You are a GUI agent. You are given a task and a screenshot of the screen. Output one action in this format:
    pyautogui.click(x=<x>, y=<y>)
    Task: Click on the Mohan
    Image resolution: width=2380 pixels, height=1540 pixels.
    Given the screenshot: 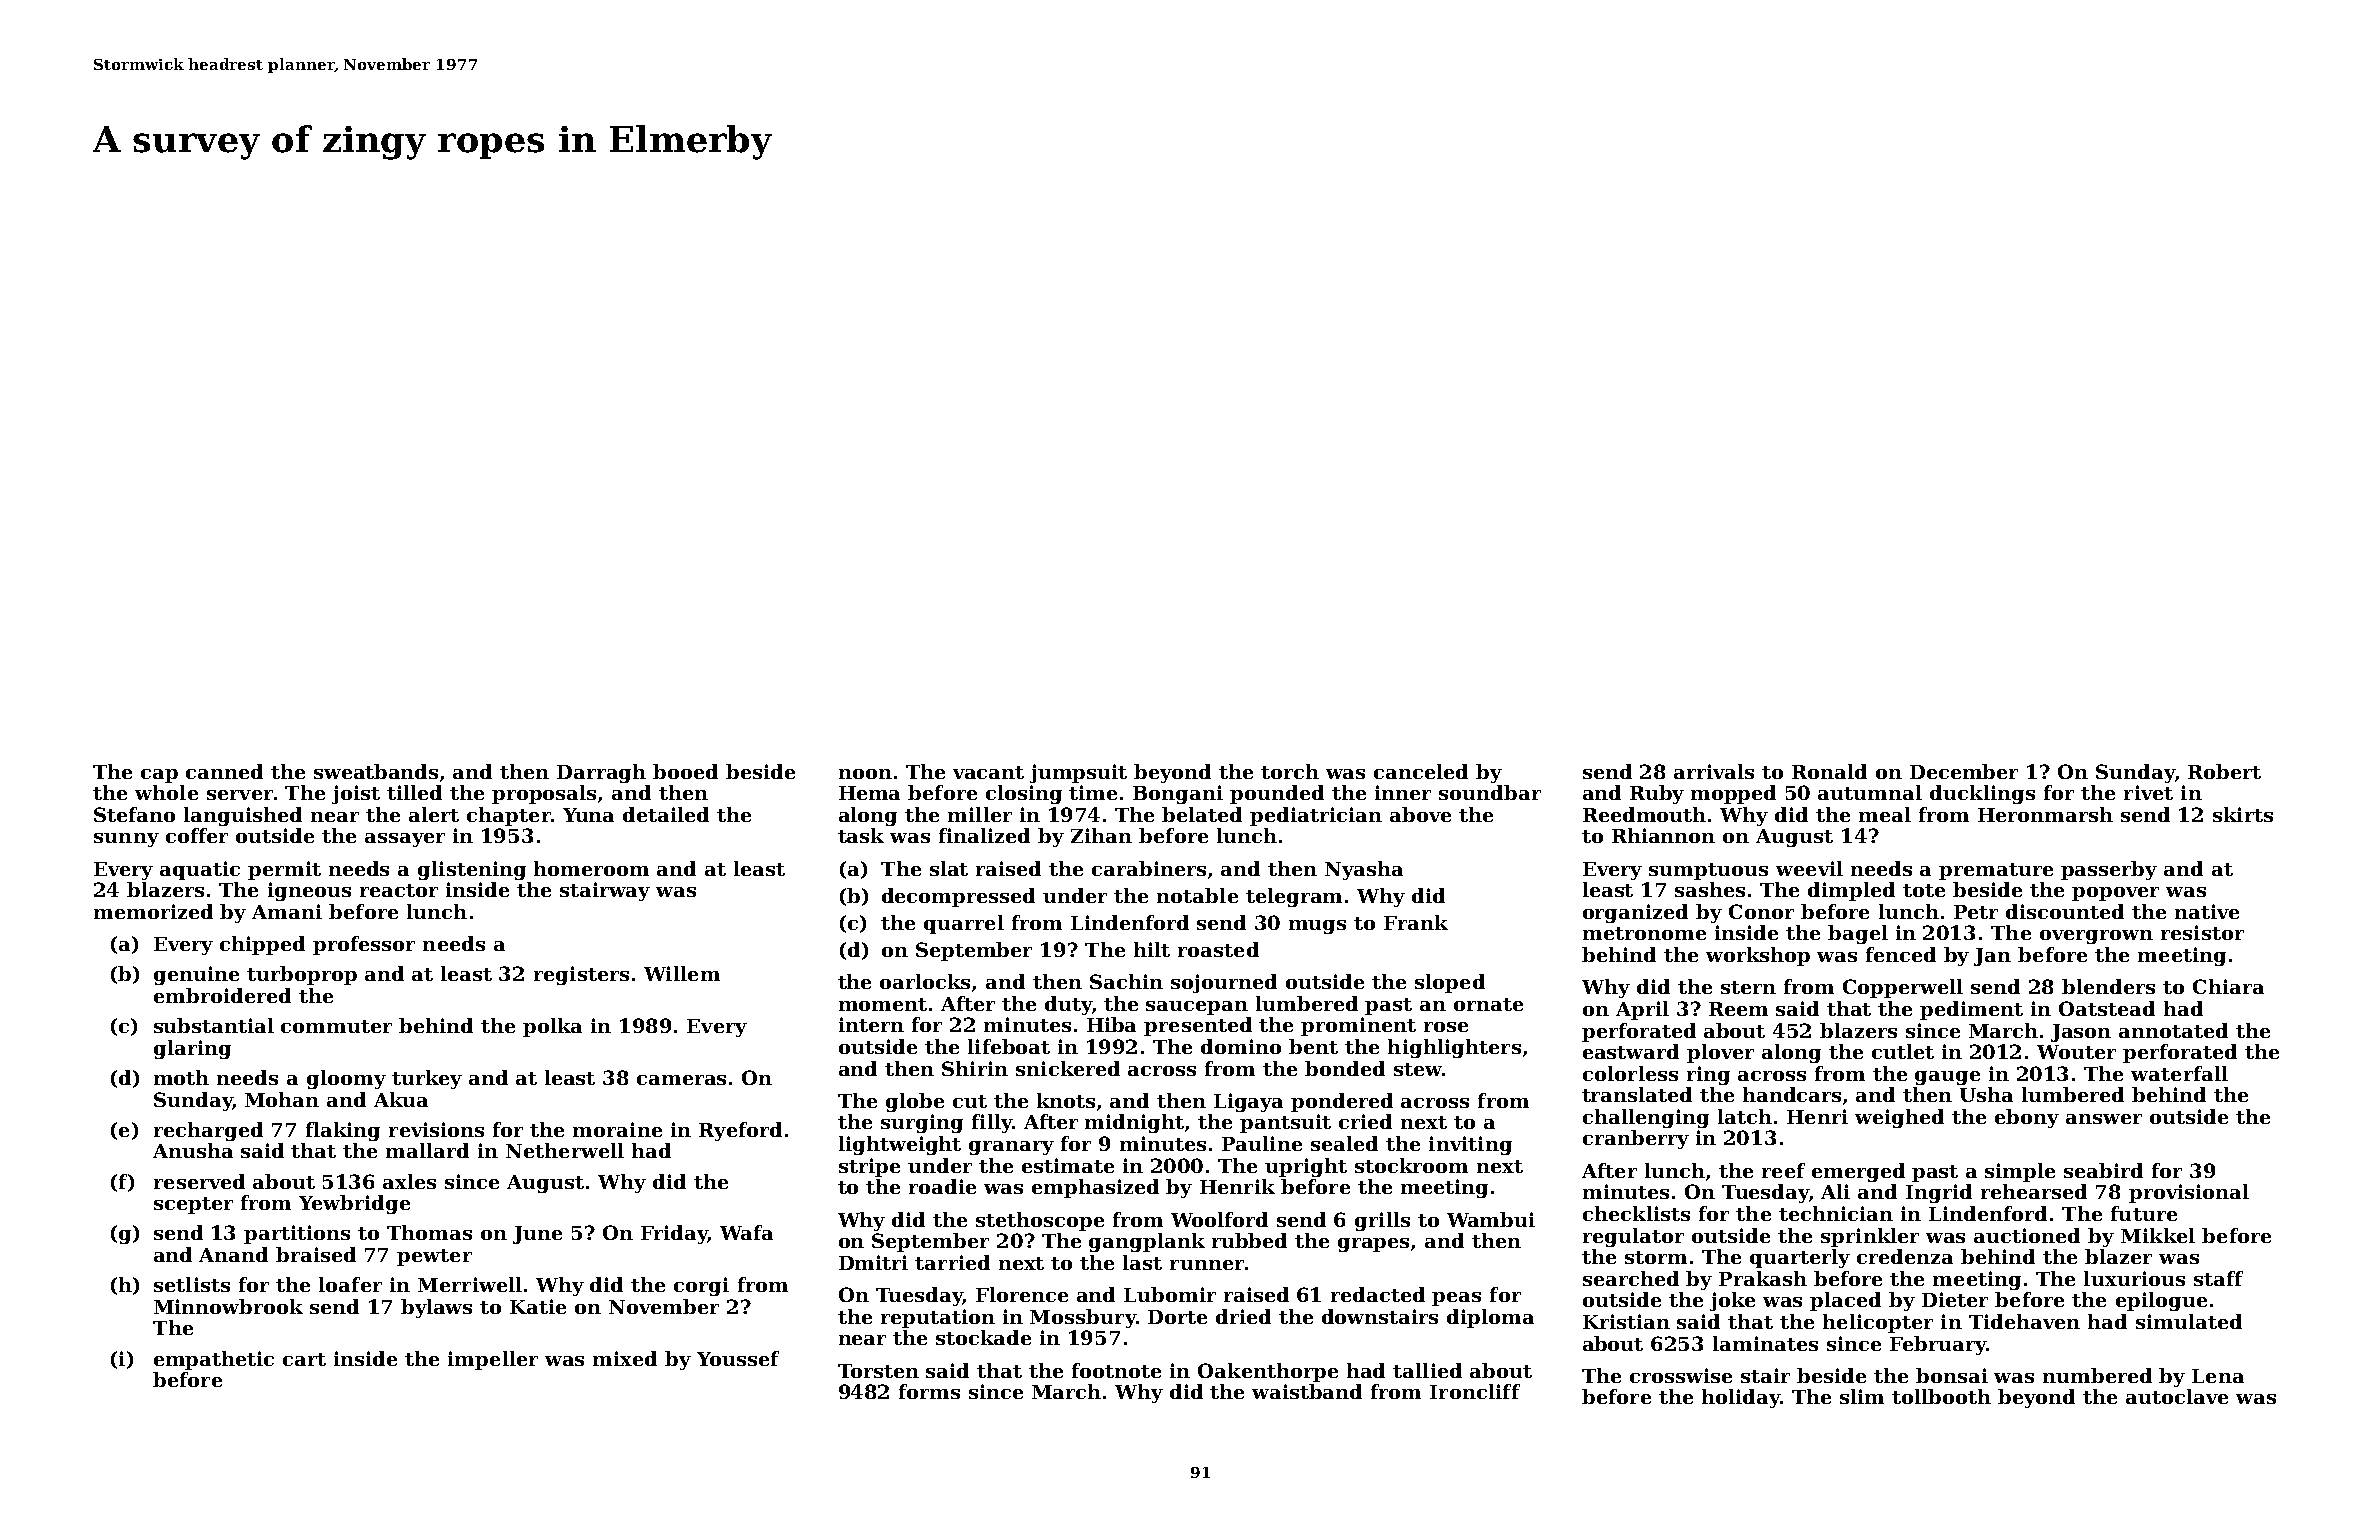 What is the action you would take?
    pyautogui.click(x=282, y=1099)
